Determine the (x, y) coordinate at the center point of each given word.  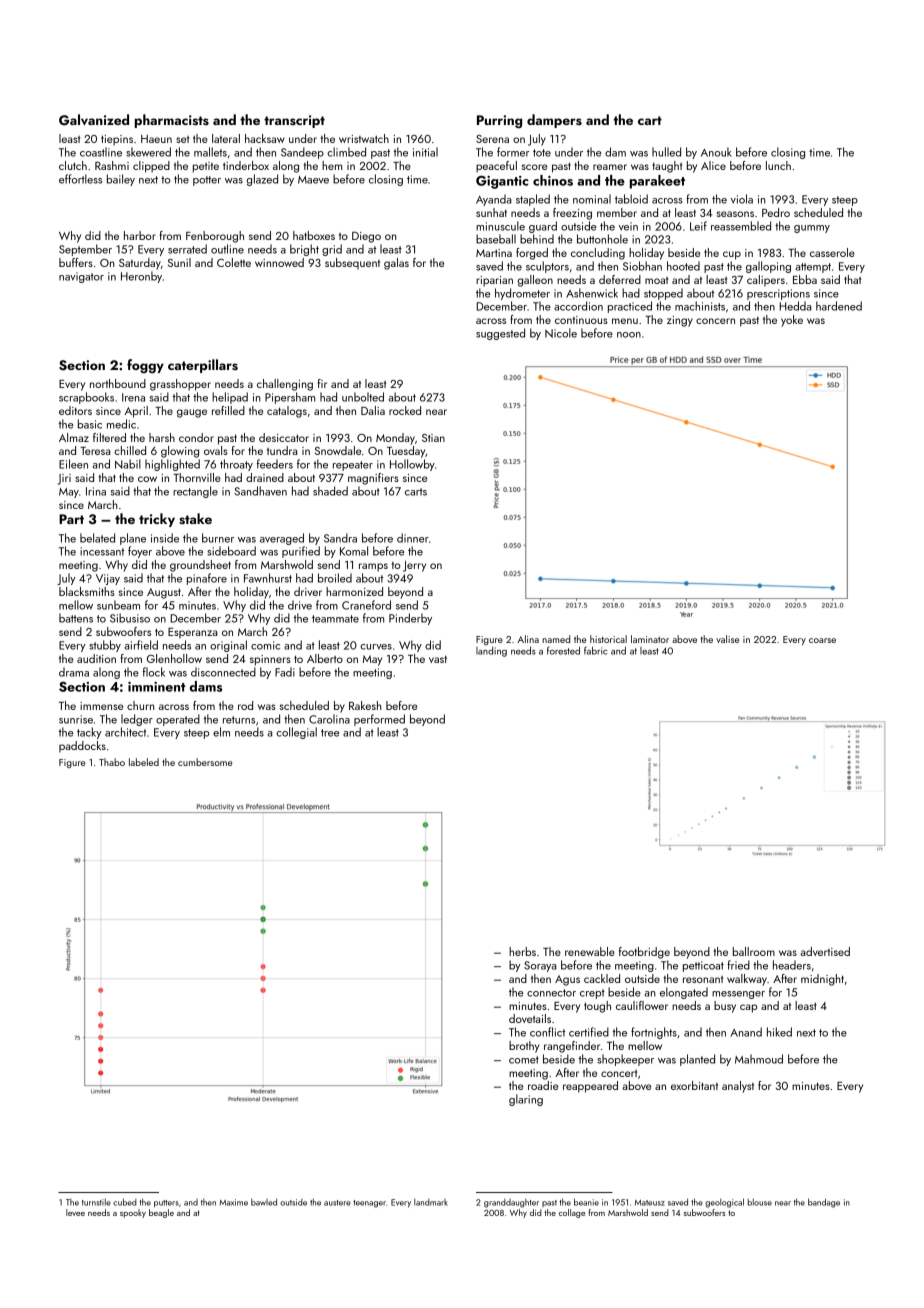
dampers (554, 121)
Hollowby (412, 465)
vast (438, 659)
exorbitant (694, 1085)
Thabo (112, 762)
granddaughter (511, 1203)
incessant (102, 551)
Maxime (234, 1202)
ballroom (754, 951)
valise (728, 639)
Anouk (716, 152)
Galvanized (94, 120)
